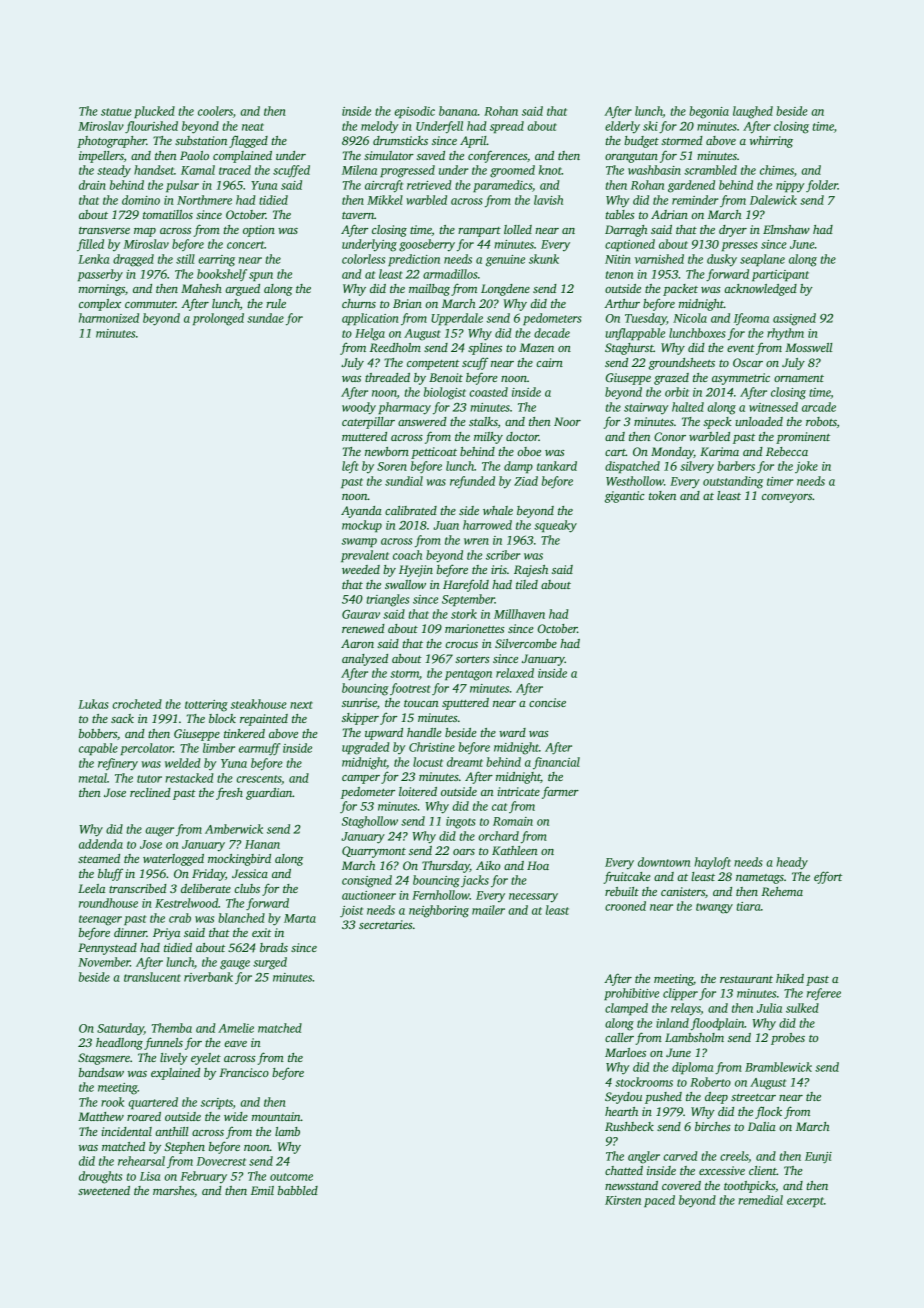 Image resolution: width=924 pixels, height=1308 pixels. Describe the element at coordinates (367, 881) in the screenshot. I see `consigned` at that location.
